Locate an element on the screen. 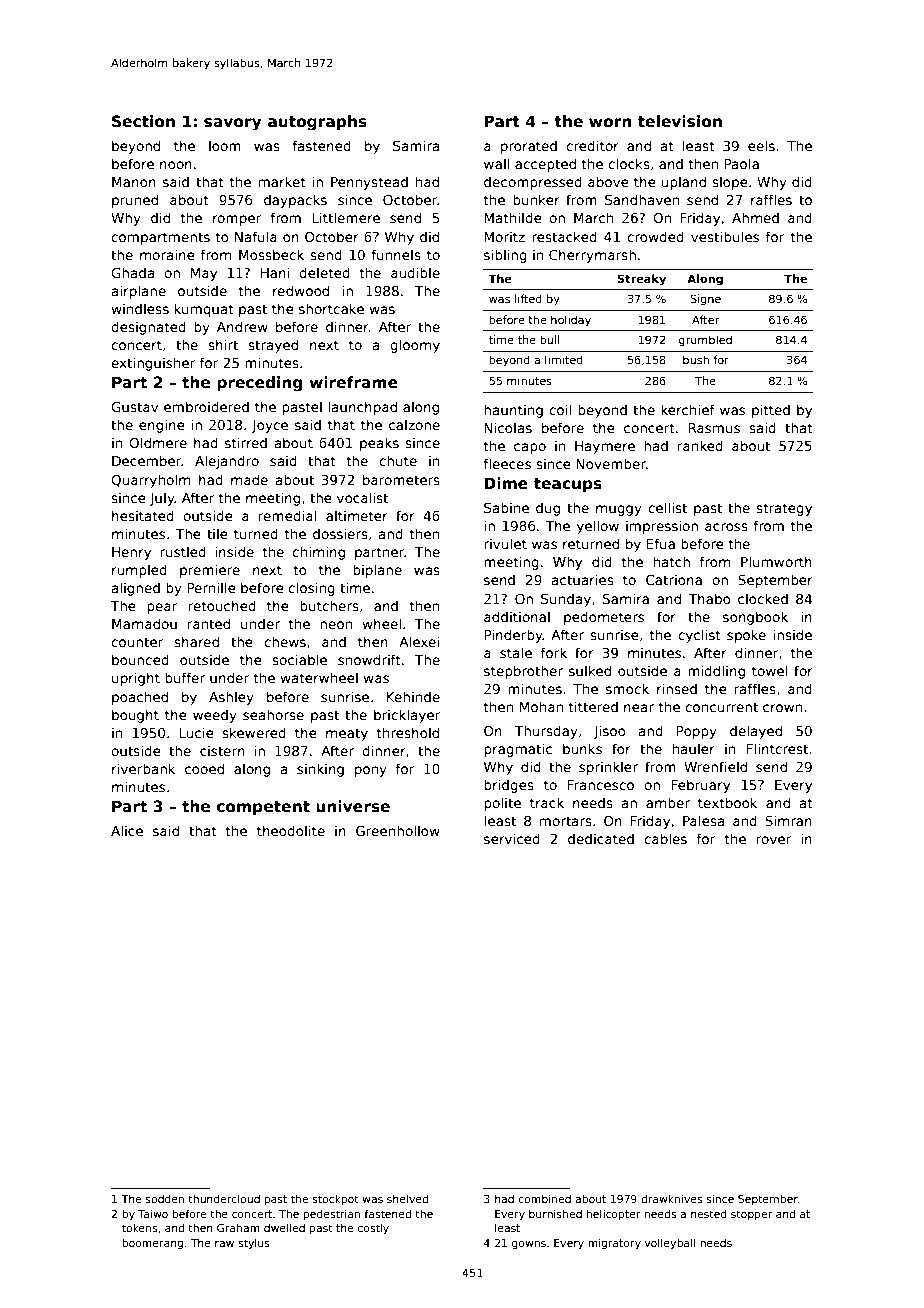 Image resolution: width=924 pixels, height=1308 pixels. wall is located at coordinates (497, 163).
